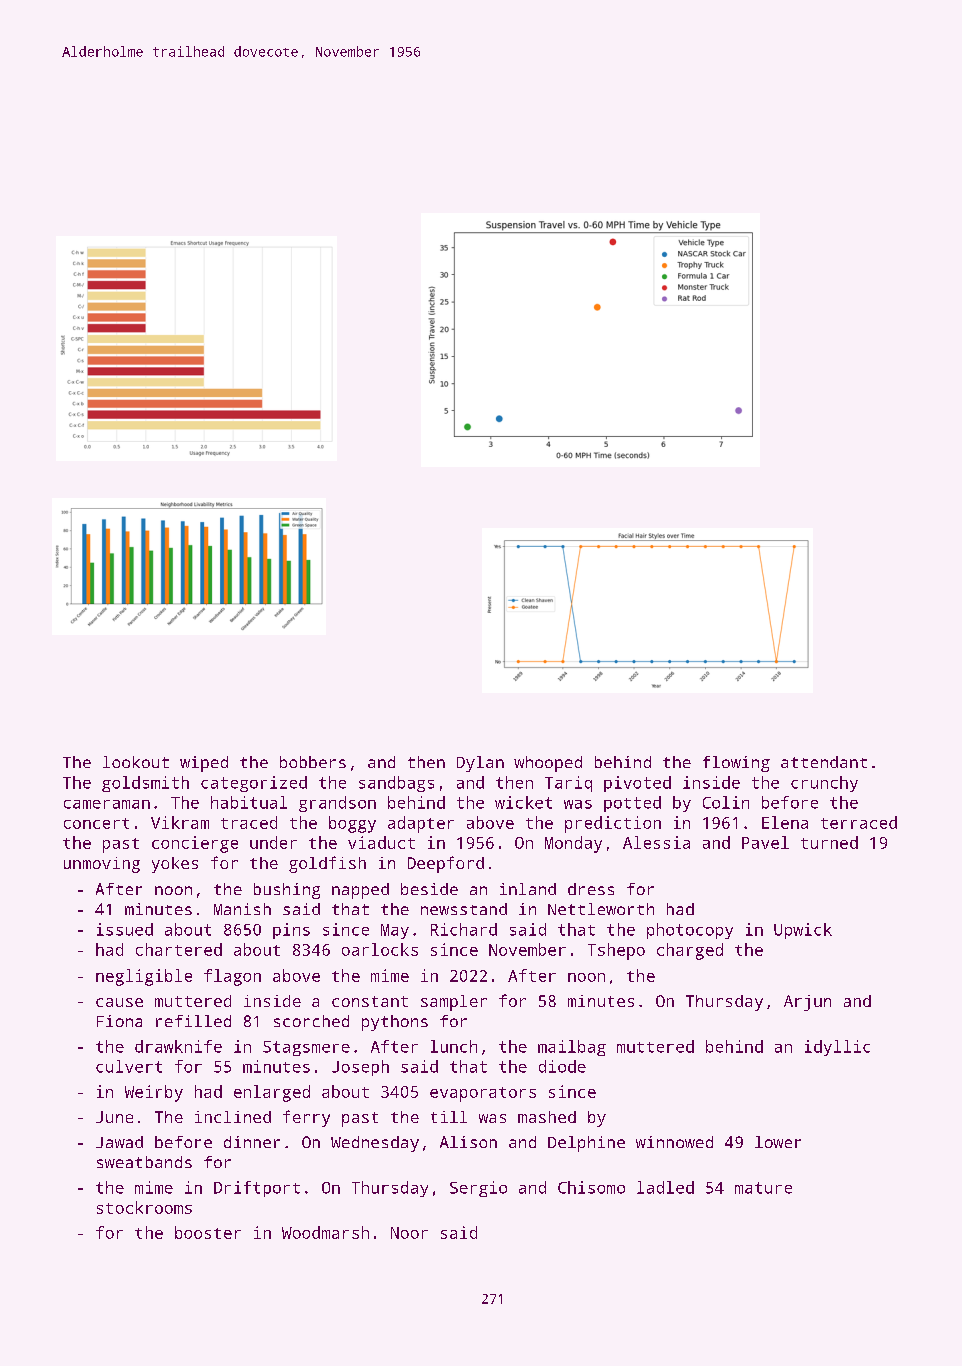  Describe the element at coordinates (395, 1023) in the screenshot. I see `pythons` at that location.
